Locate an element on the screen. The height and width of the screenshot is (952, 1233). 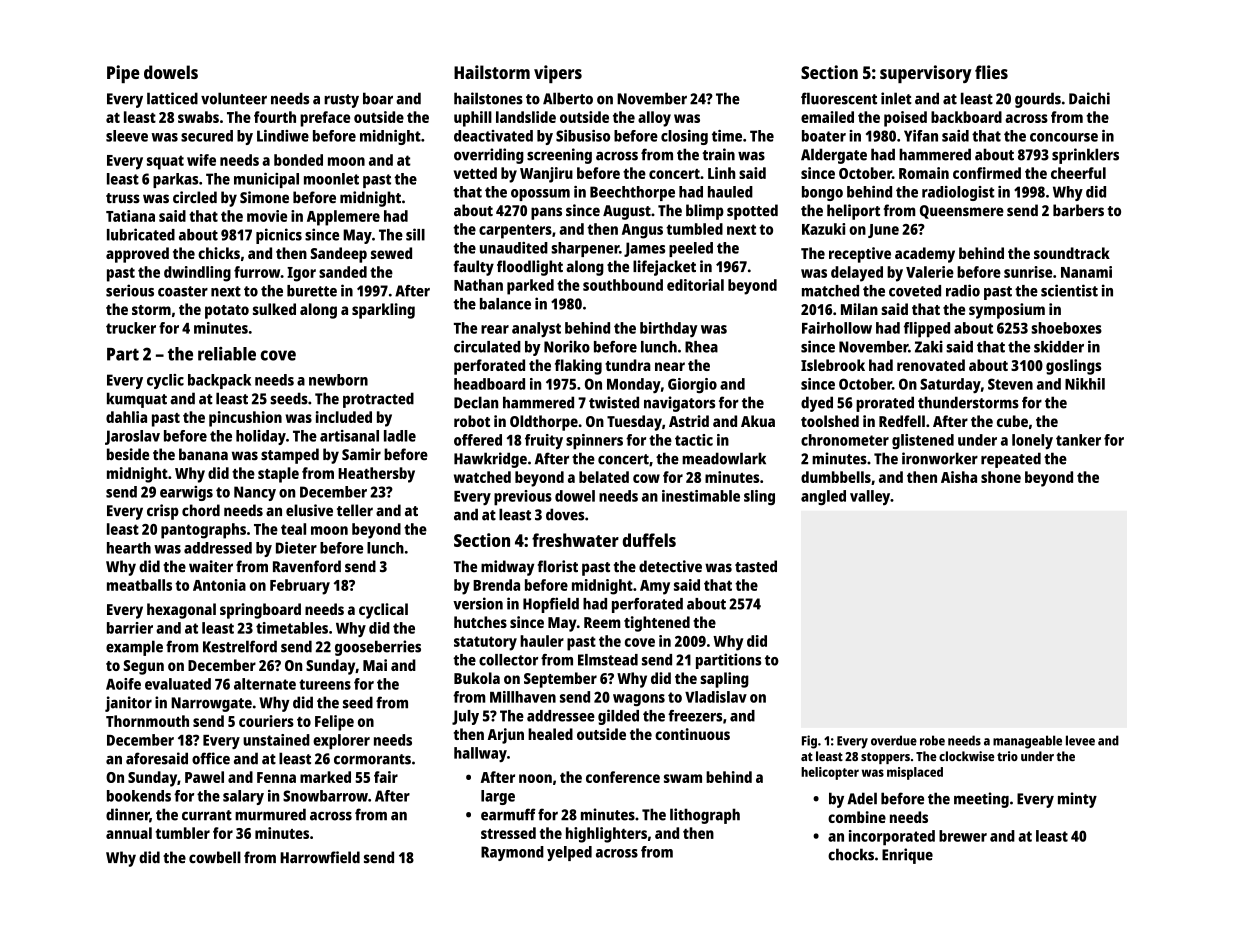
sanded is located at coordinates (343, 272).
